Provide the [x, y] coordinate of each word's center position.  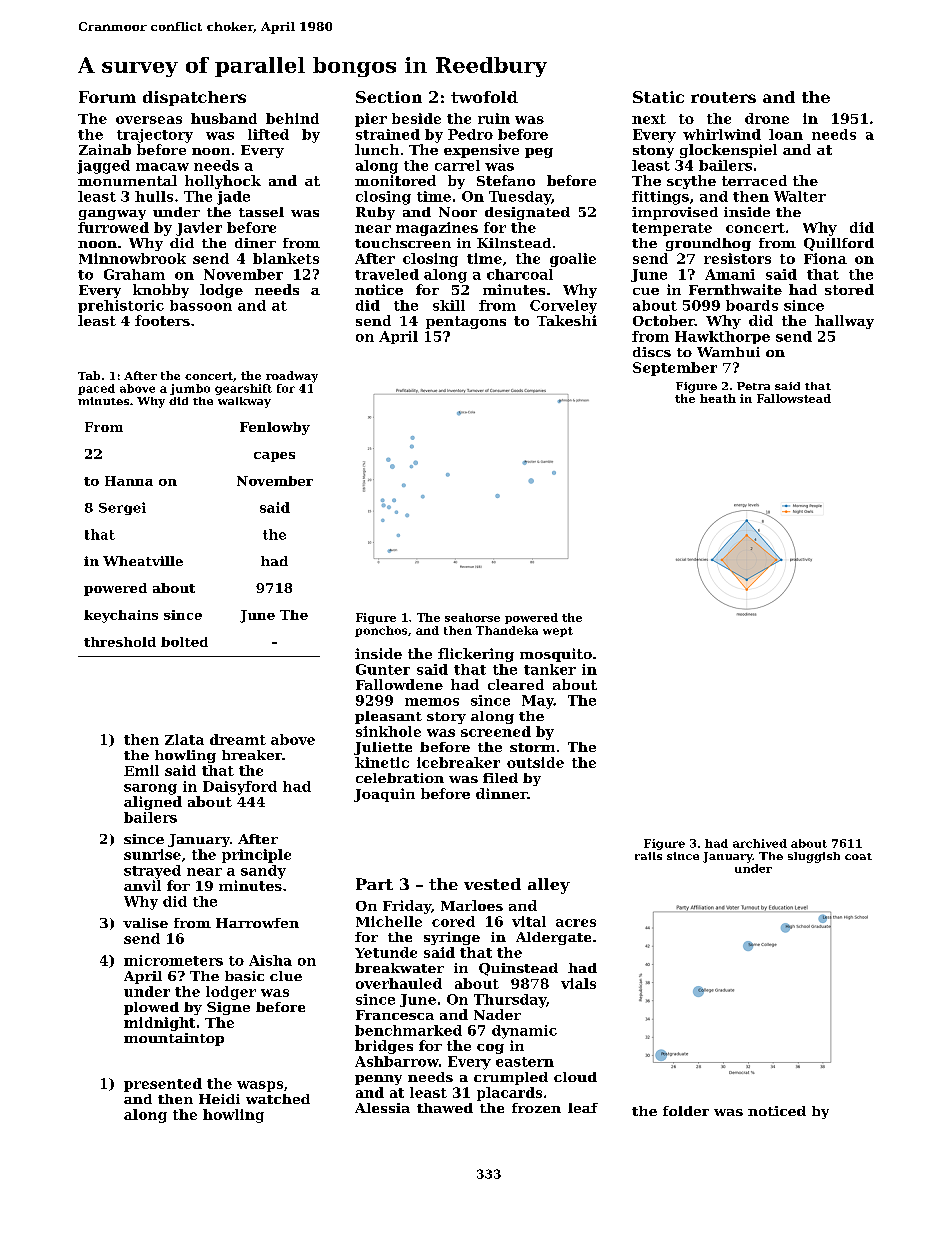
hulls [154, 196]
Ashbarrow [397, 1061]
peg [539, 153]
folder [686, 1111]
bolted [184, 642]
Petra [753, 386]
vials [578, 983]
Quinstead [518, 969]
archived [760, 843]
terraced [754, 180]
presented [163, 1085]
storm [532, 747]
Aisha [270, 960]
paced [96, 389]
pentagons [466, 322]
